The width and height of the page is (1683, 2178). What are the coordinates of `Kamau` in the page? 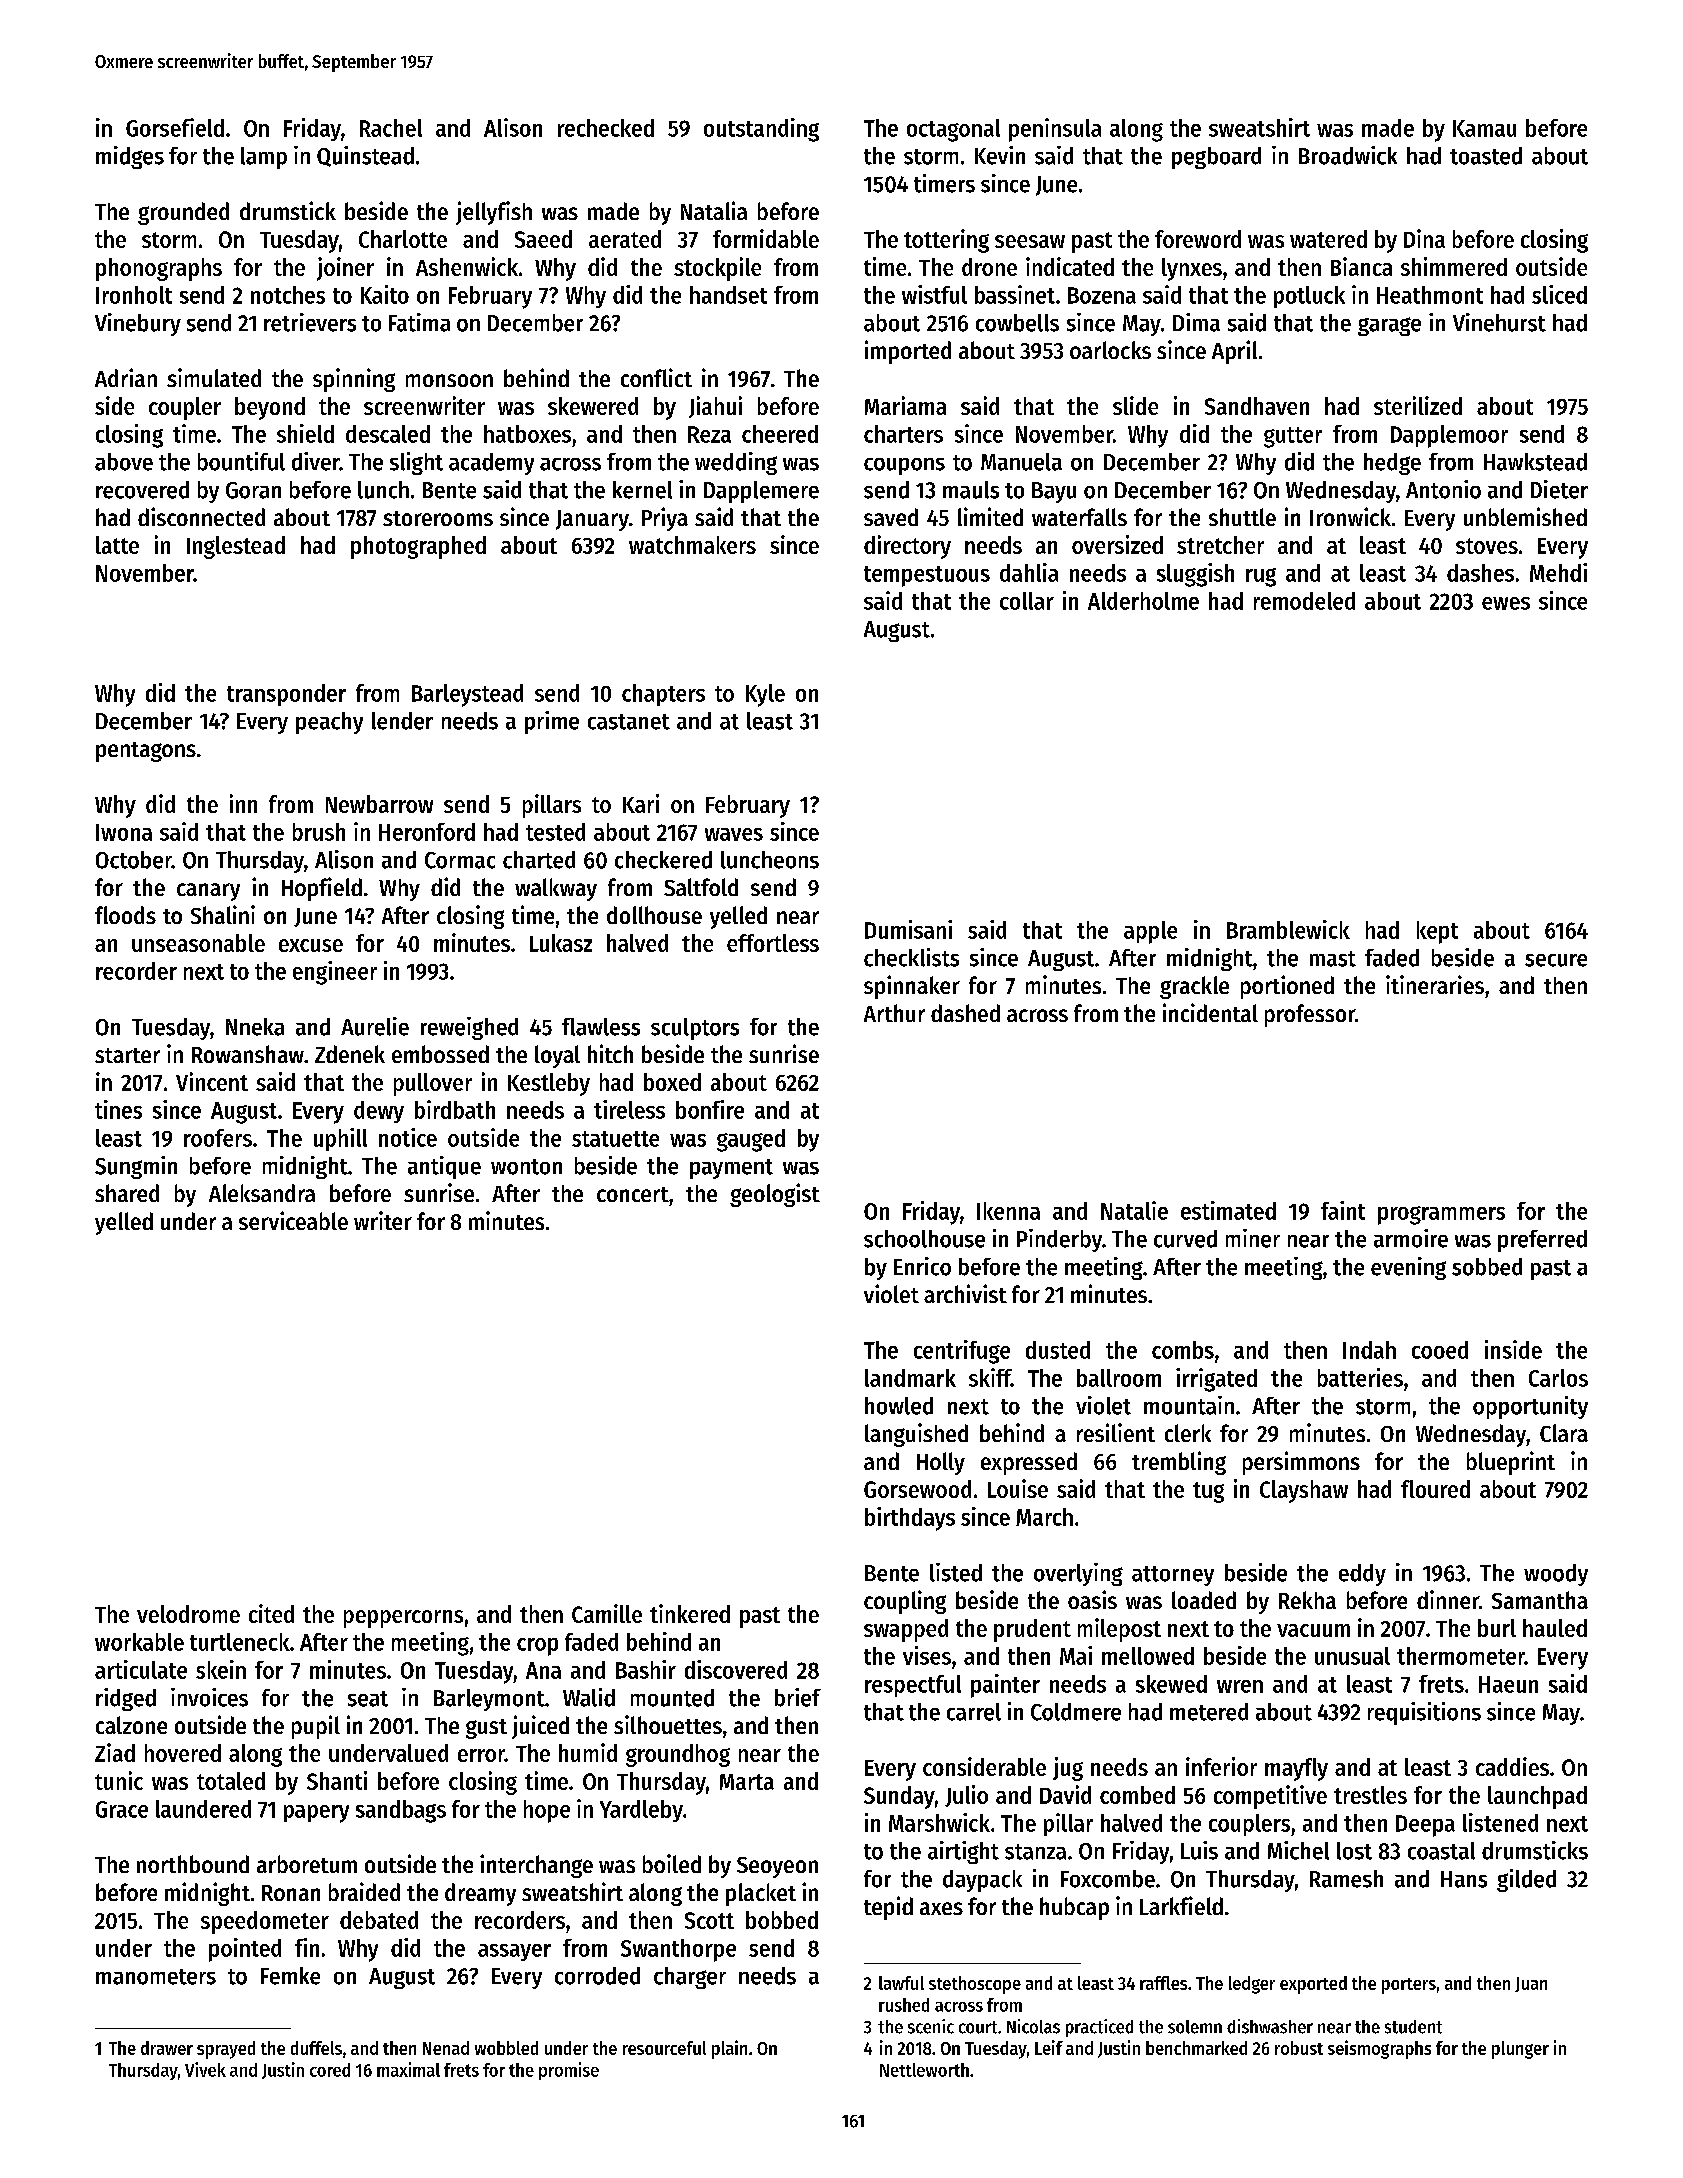 It's located at (1484, 128).
